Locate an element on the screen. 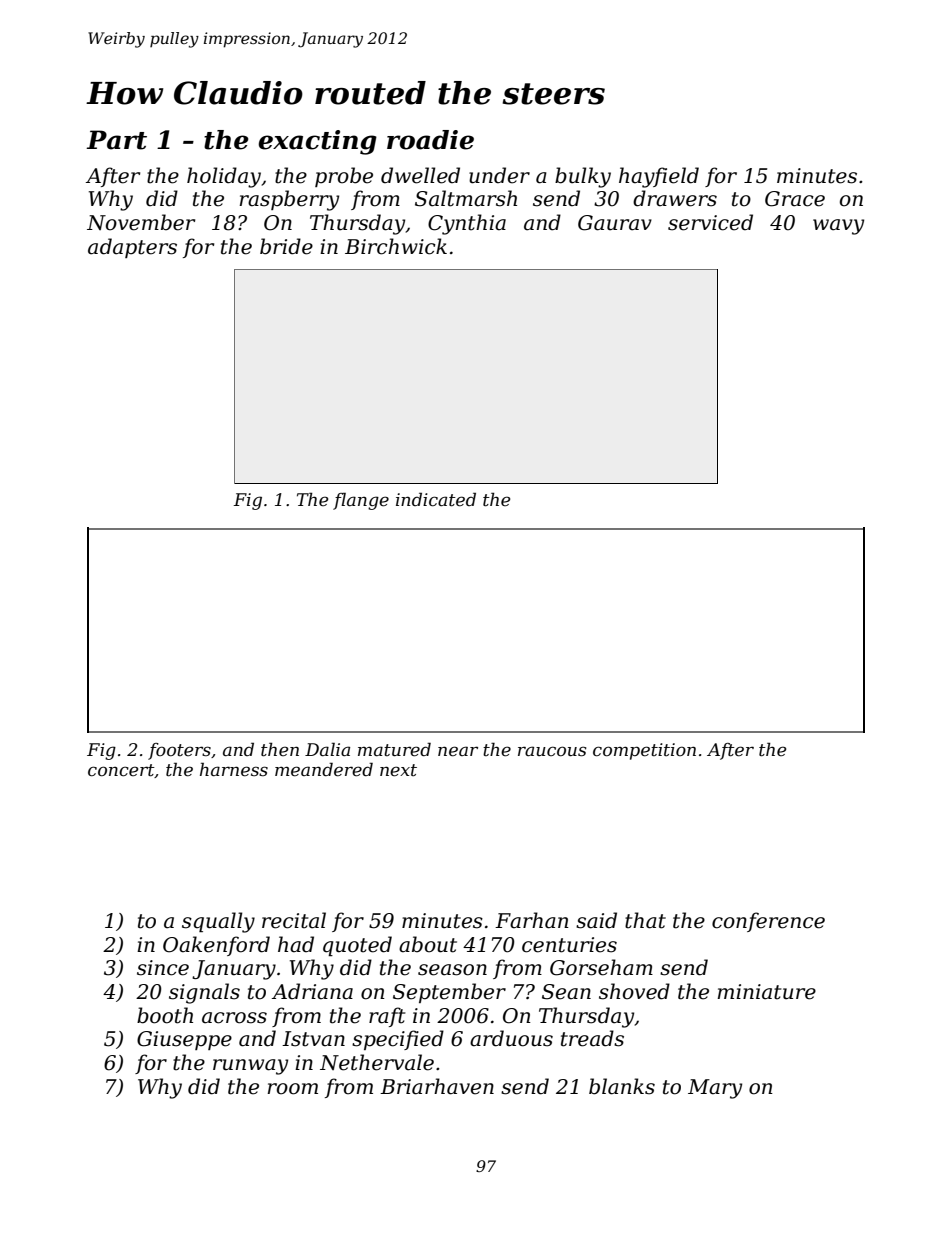 Image resolution: width=952 pixels, height=1233 pixels. wavy is located at coordinates (838, 227).
